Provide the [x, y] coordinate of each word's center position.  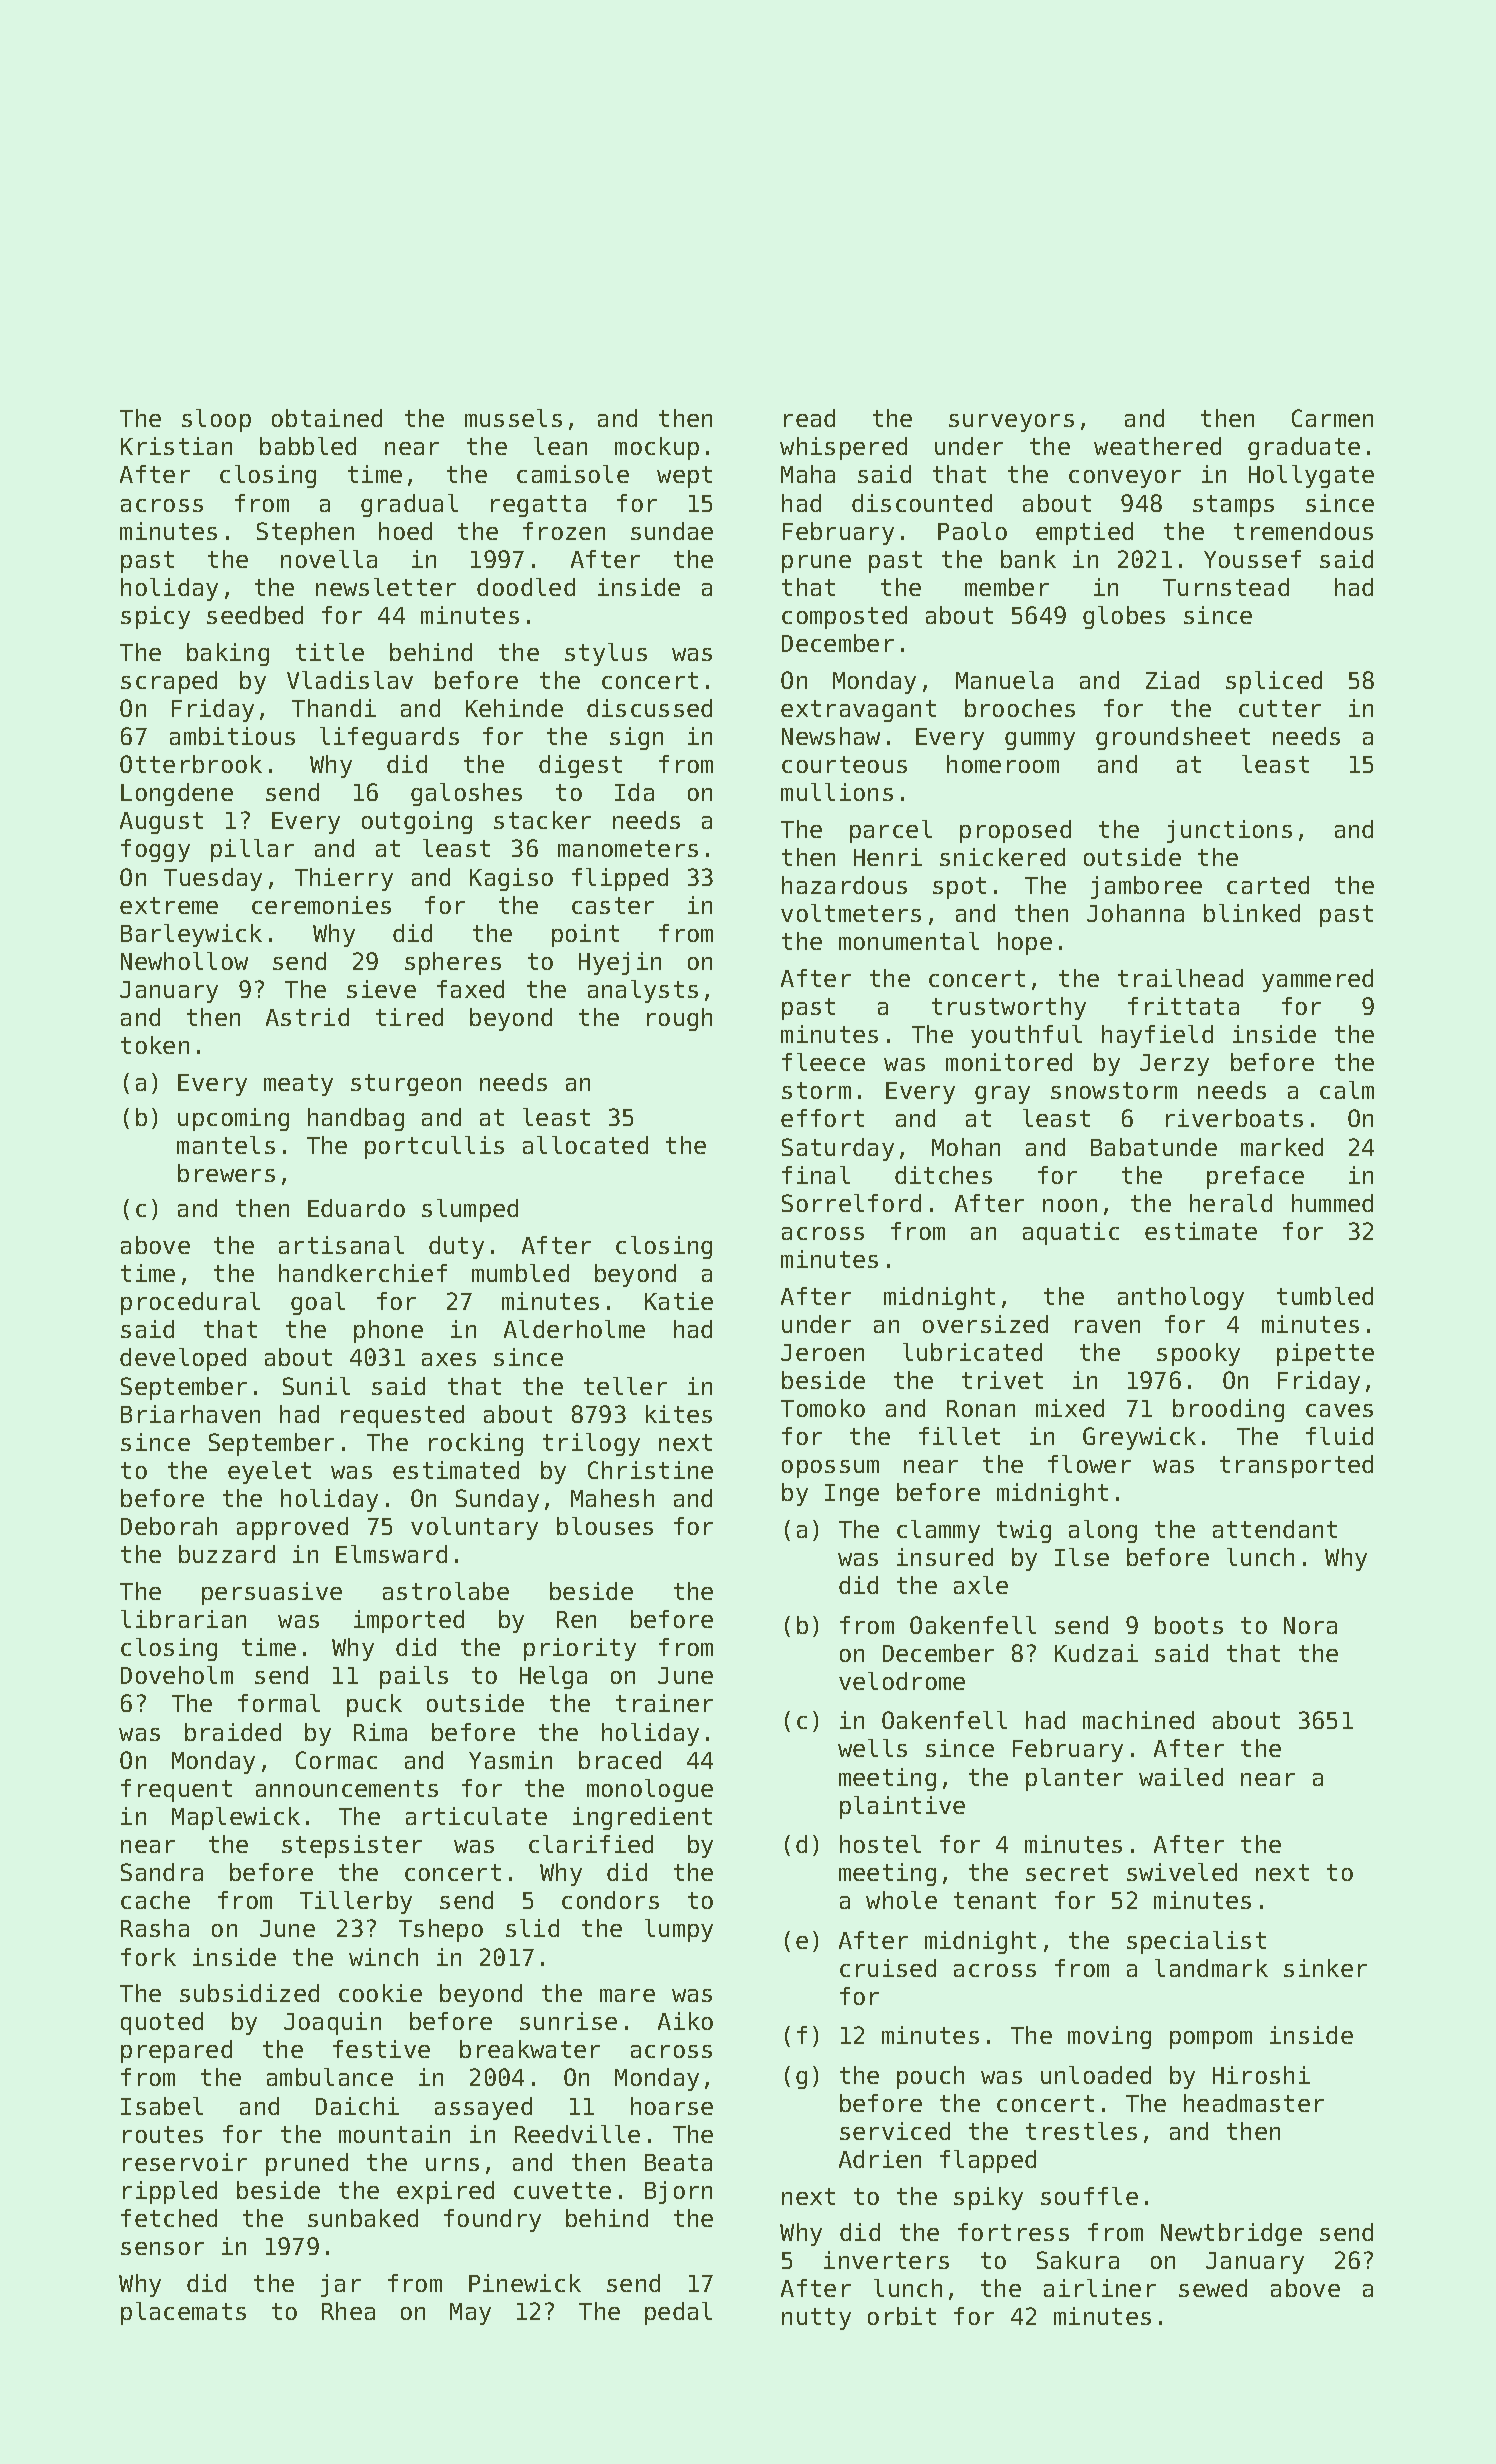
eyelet [269, 1472]
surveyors [1011, 423]
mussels [513, 418]
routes [163, 2134]
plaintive [902, 1807]
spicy [155, 617]
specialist [1196, 1942]
